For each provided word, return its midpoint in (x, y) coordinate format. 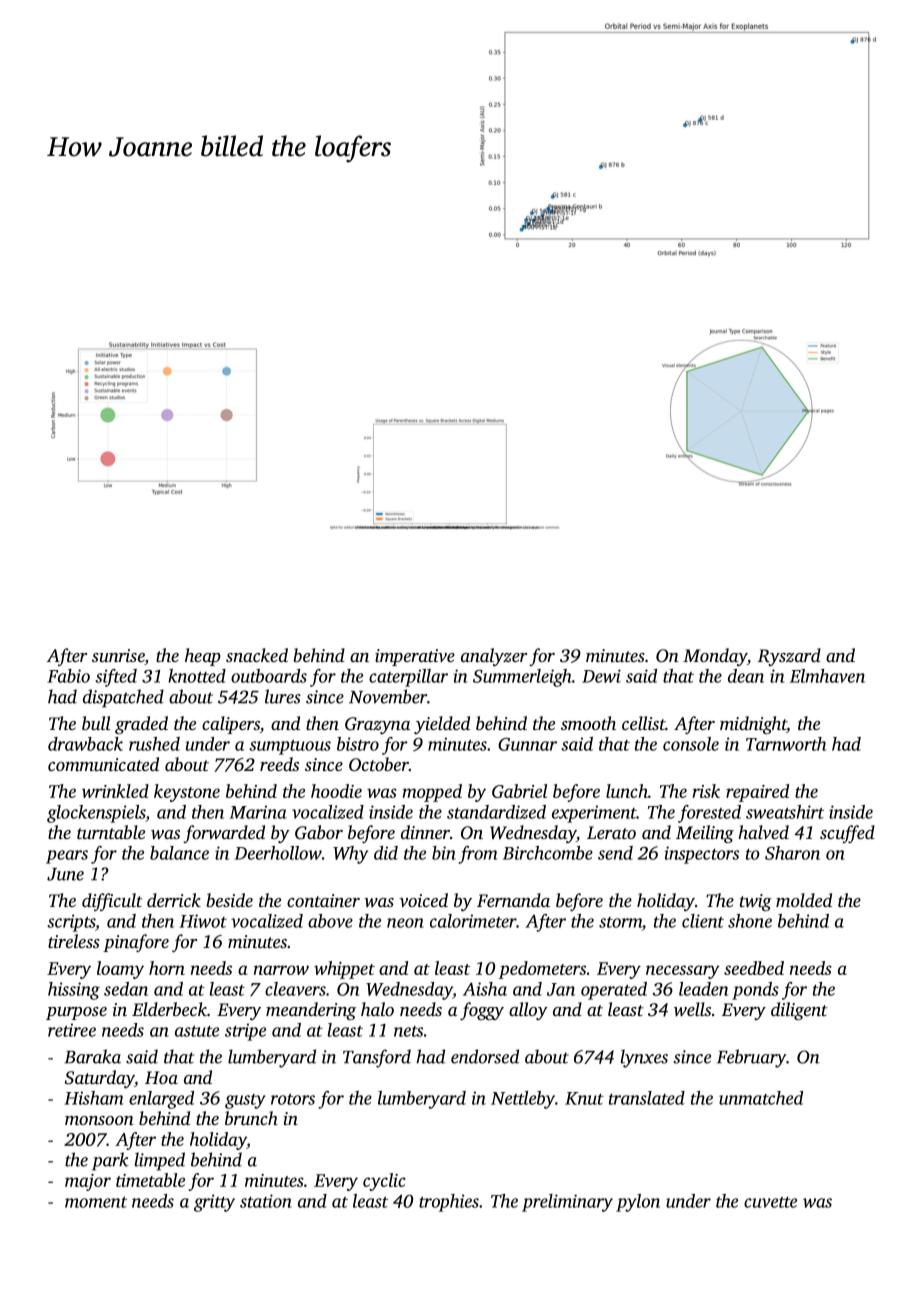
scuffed (847, 834)
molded (804, 900)
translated (647, 1098)
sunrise (118, 657)
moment (96, 1202)
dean (746, 676)
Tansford (377, 1058)
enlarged (161, 1100)
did (386, 853)
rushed (154, 744)
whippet (344, 970)
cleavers (295, 989)
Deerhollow (278, 853)
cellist (644, 723)
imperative (415, 657)
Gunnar (527, 744)
